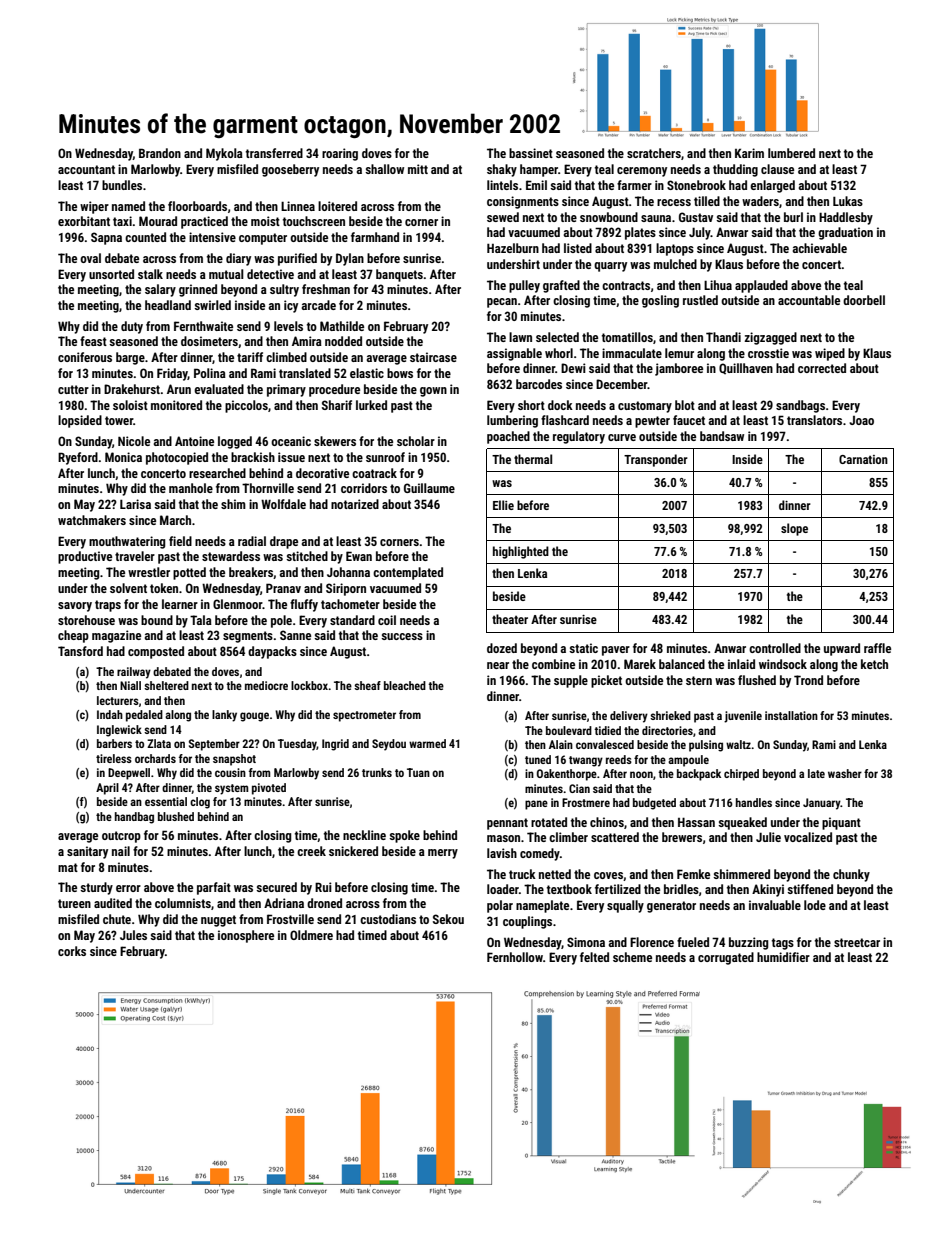  What do you see at coordinates (74, 903) in the document?
I see `tureen` at bounding box center [74, 903].
